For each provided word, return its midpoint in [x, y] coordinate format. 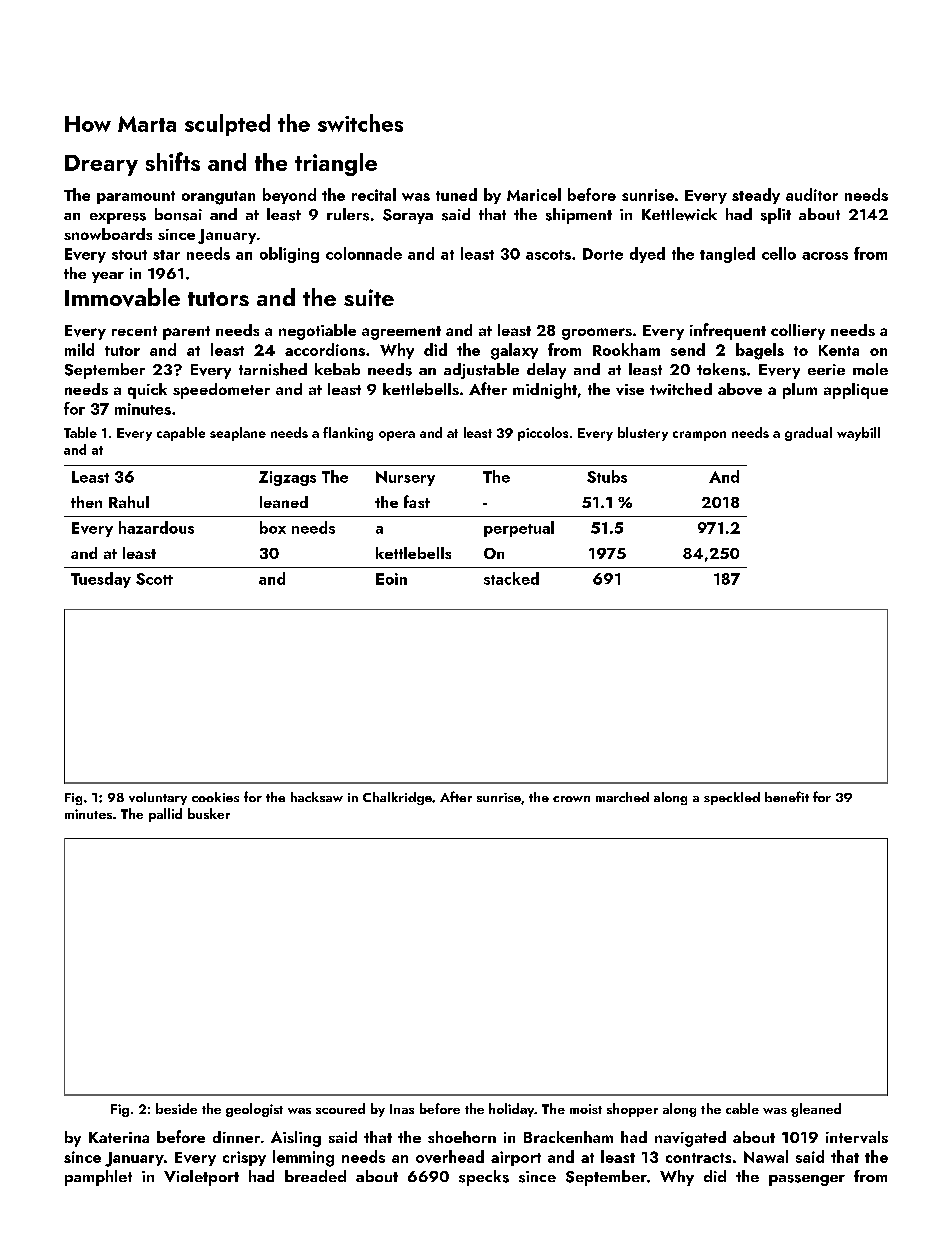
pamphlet [98, 1178]
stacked [511, 578]
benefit [787, 796]
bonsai [178, 214]
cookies [215, 797]
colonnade [364, 253]
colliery [798, 332]
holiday [511, 1110]
